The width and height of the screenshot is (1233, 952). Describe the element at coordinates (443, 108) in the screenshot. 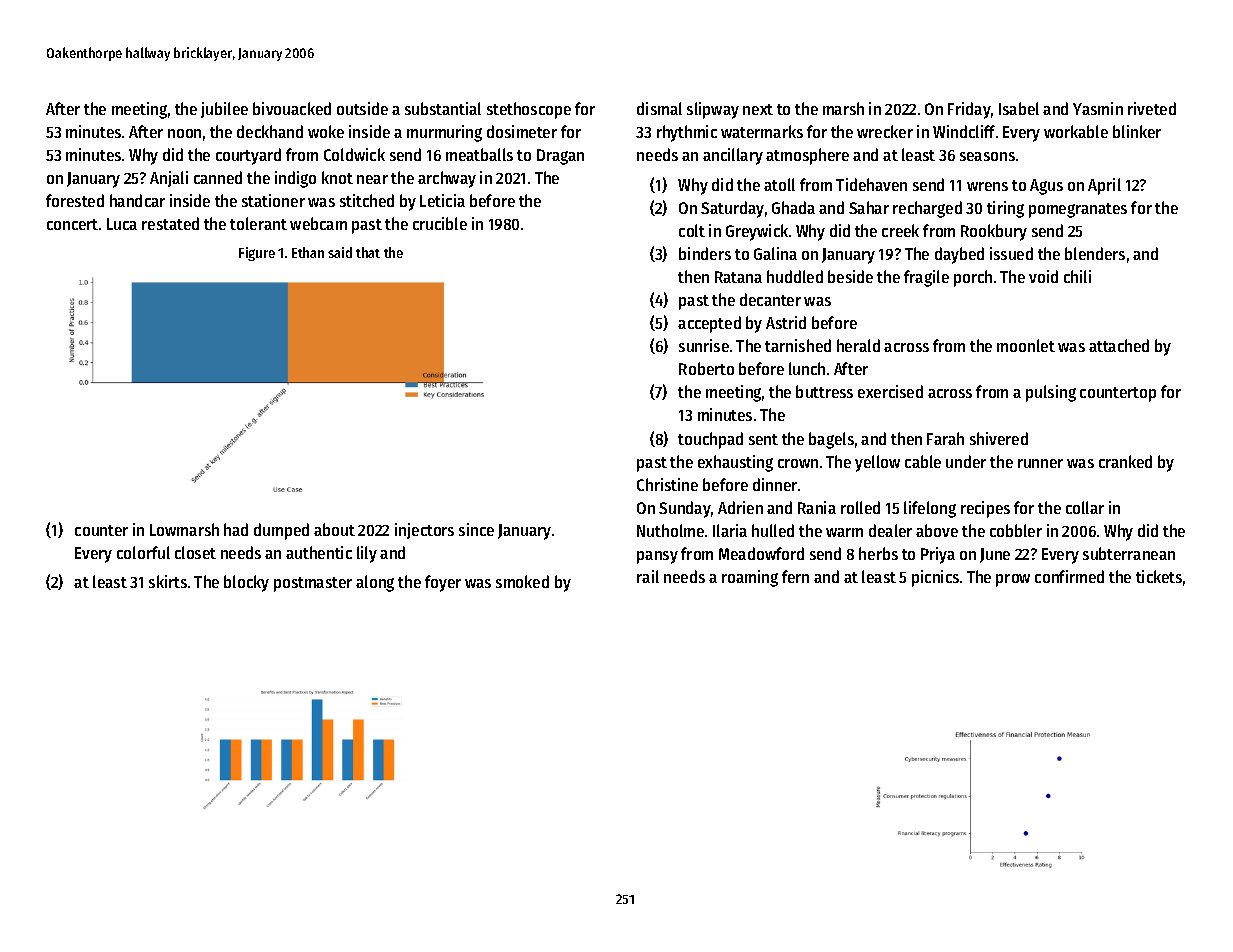

I see `substantial` at that location.
